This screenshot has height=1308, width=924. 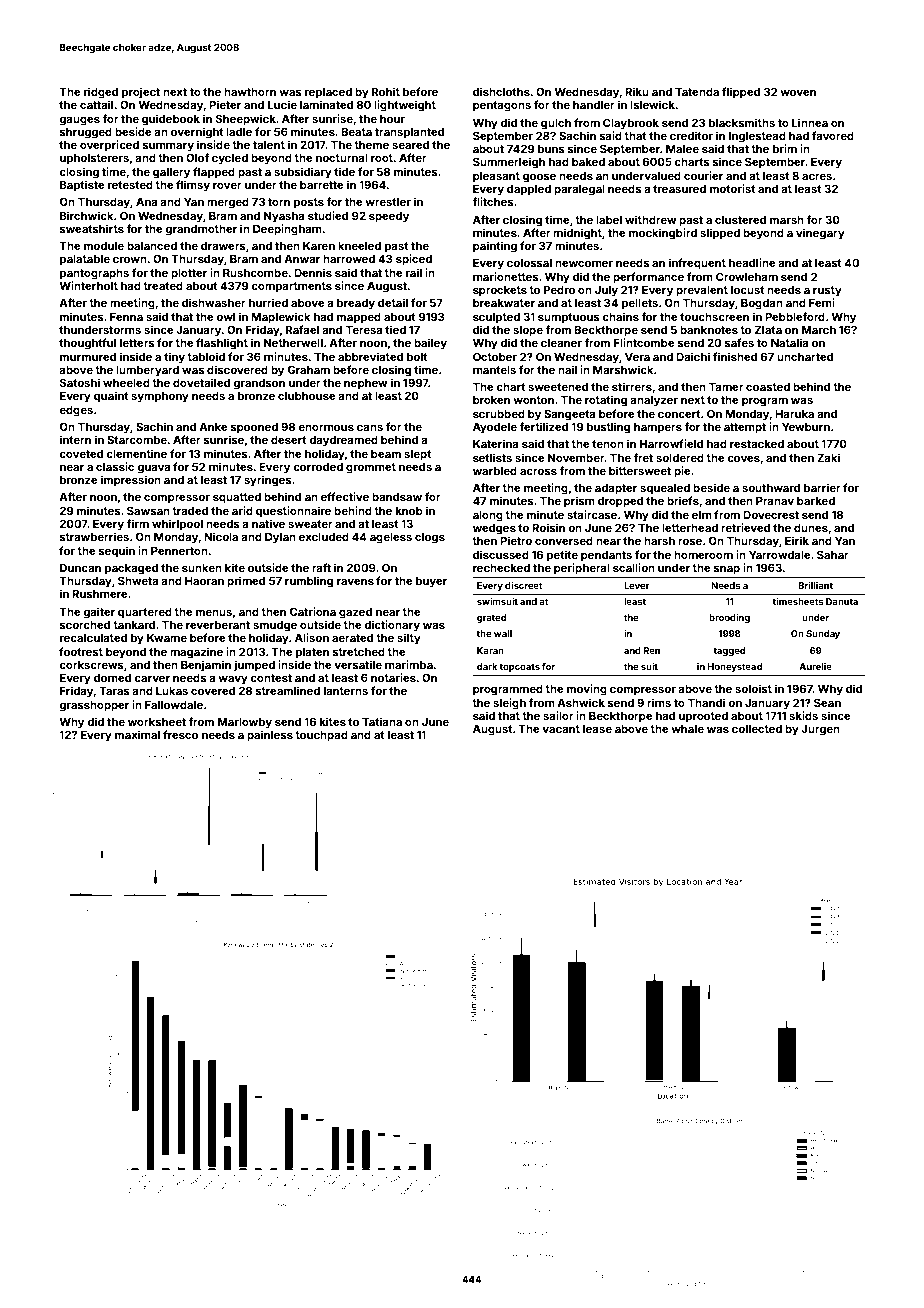 What do you see at coordinates (577, 234) in the screenshot?
I see `midnight` at bounding box center [577, 234].
